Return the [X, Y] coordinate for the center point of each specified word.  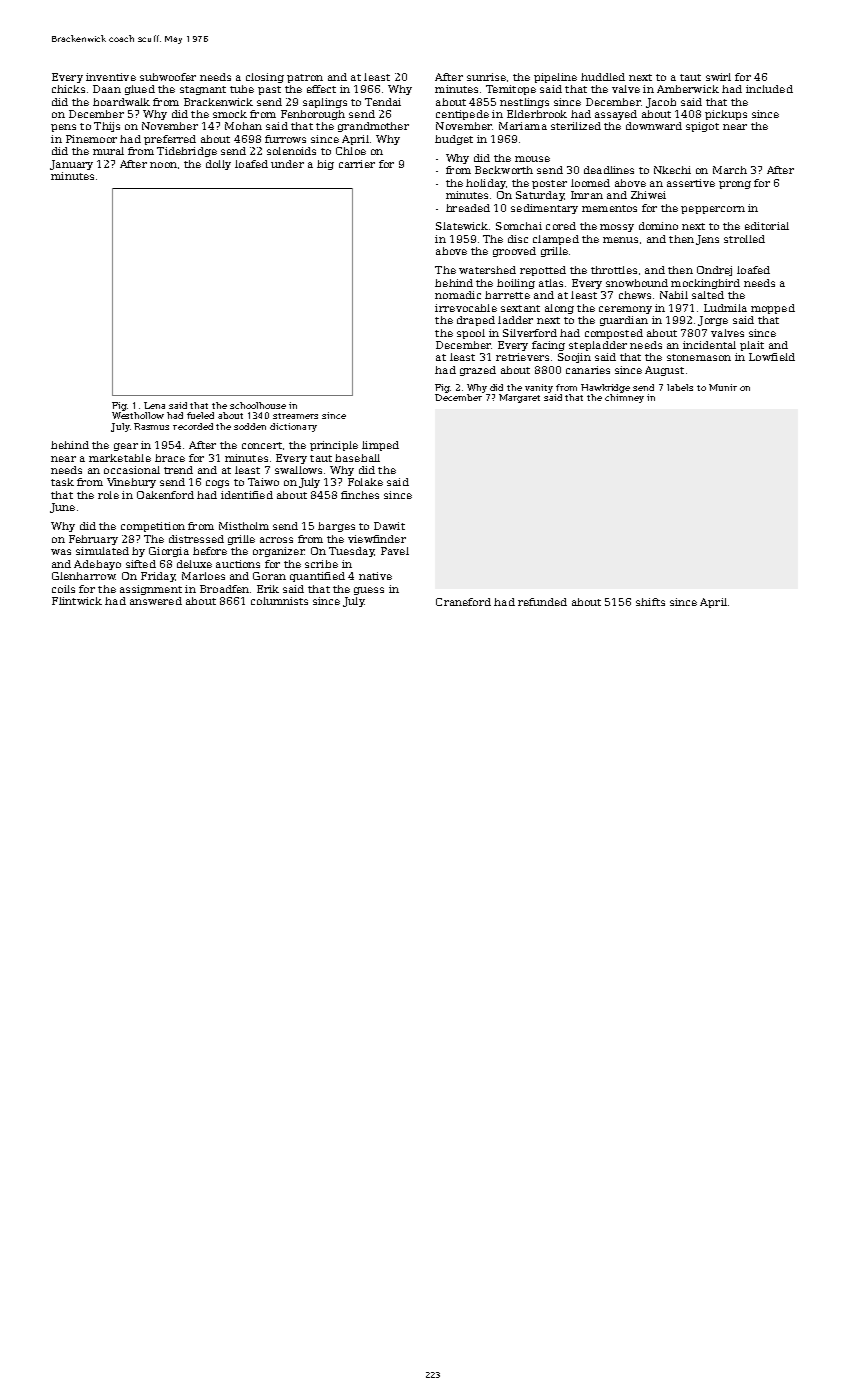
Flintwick [77, 601]
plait [752, 346]
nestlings [524, 103]
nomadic [458, 295]
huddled [603, 77]
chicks [68, 89]
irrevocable [466, 308]
